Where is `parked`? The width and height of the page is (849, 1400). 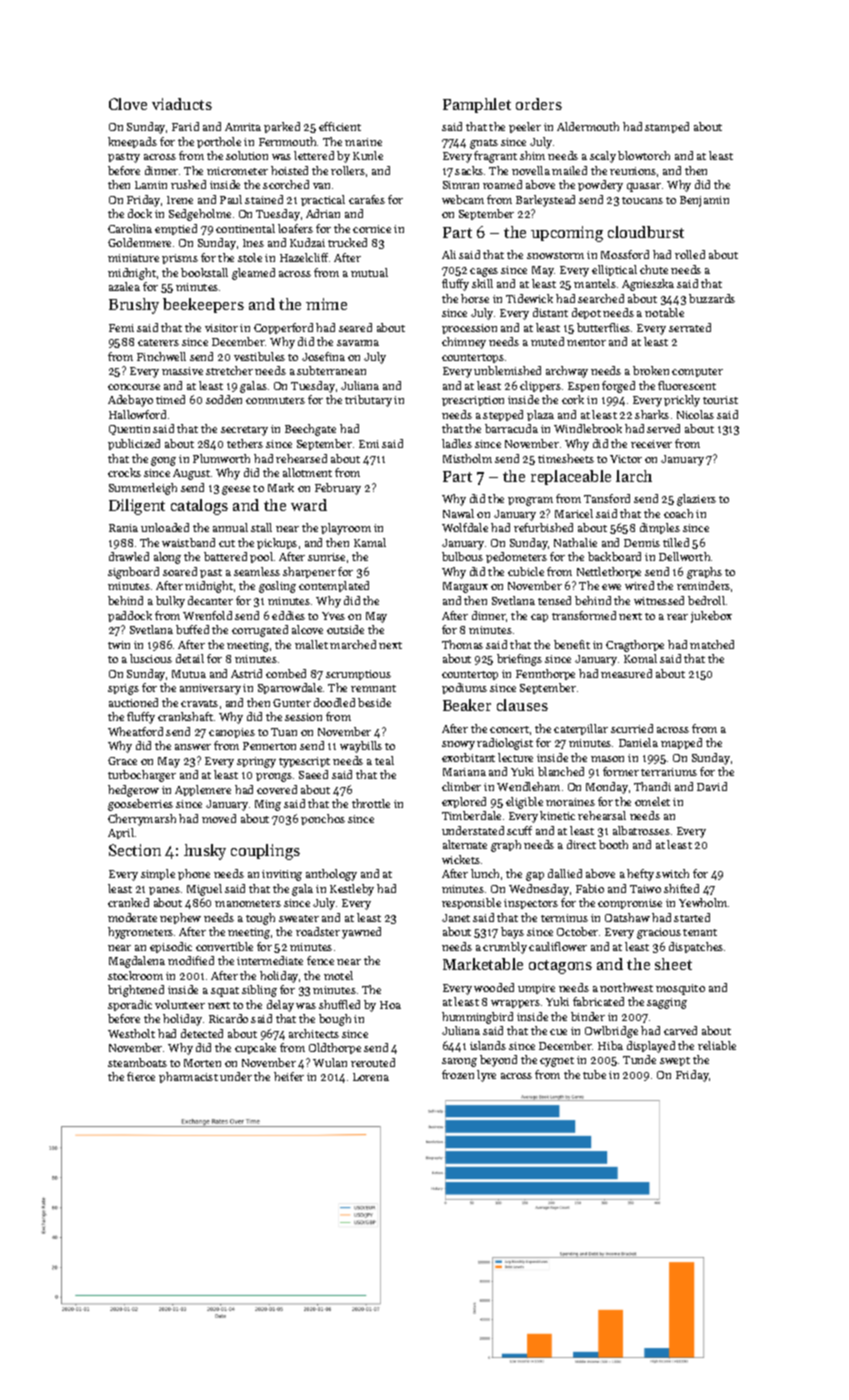
parked is located at coordinates (282, 127).
